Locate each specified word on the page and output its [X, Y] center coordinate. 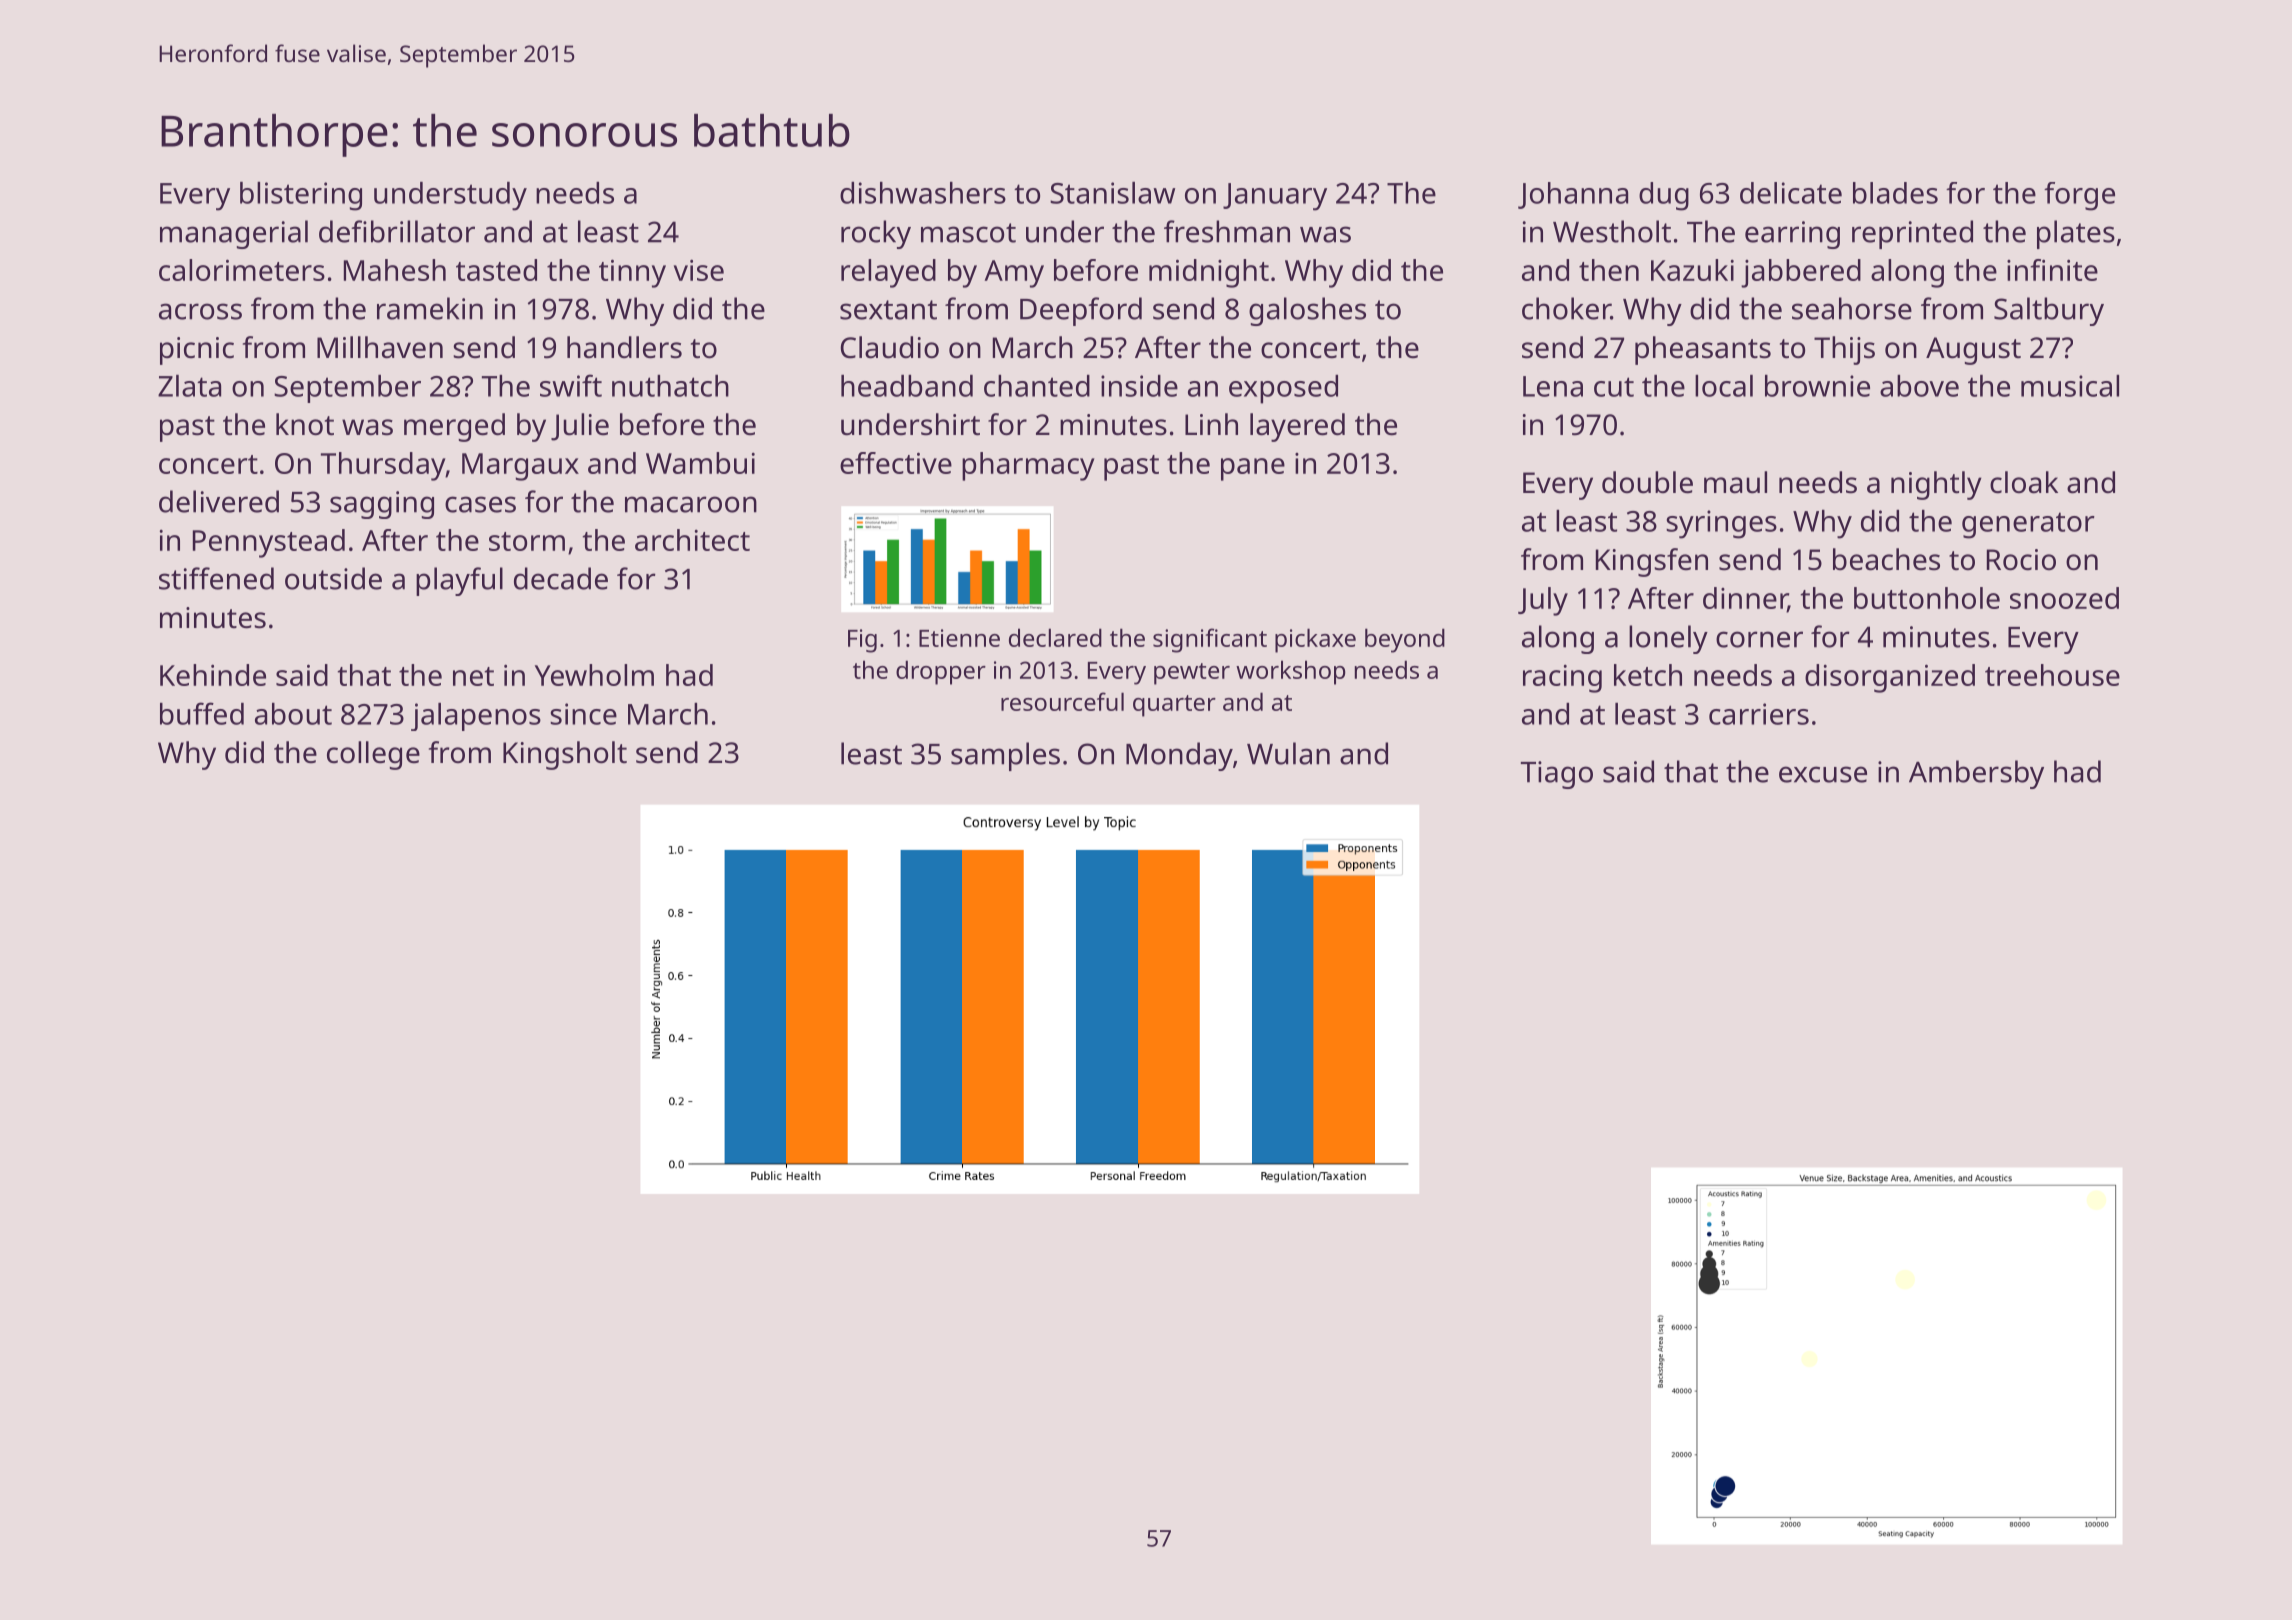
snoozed [2064, 598]
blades [1895, 193]
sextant [888, 310]
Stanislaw [1112, 193]
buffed [202, 713]
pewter [1192, 674]
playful [459, 581]
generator [2028, 525]
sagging [382, 505]
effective [896, 463]
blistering [301, 196]
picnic [197, 351]
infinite [2052, 270]
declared [1055, 637]
